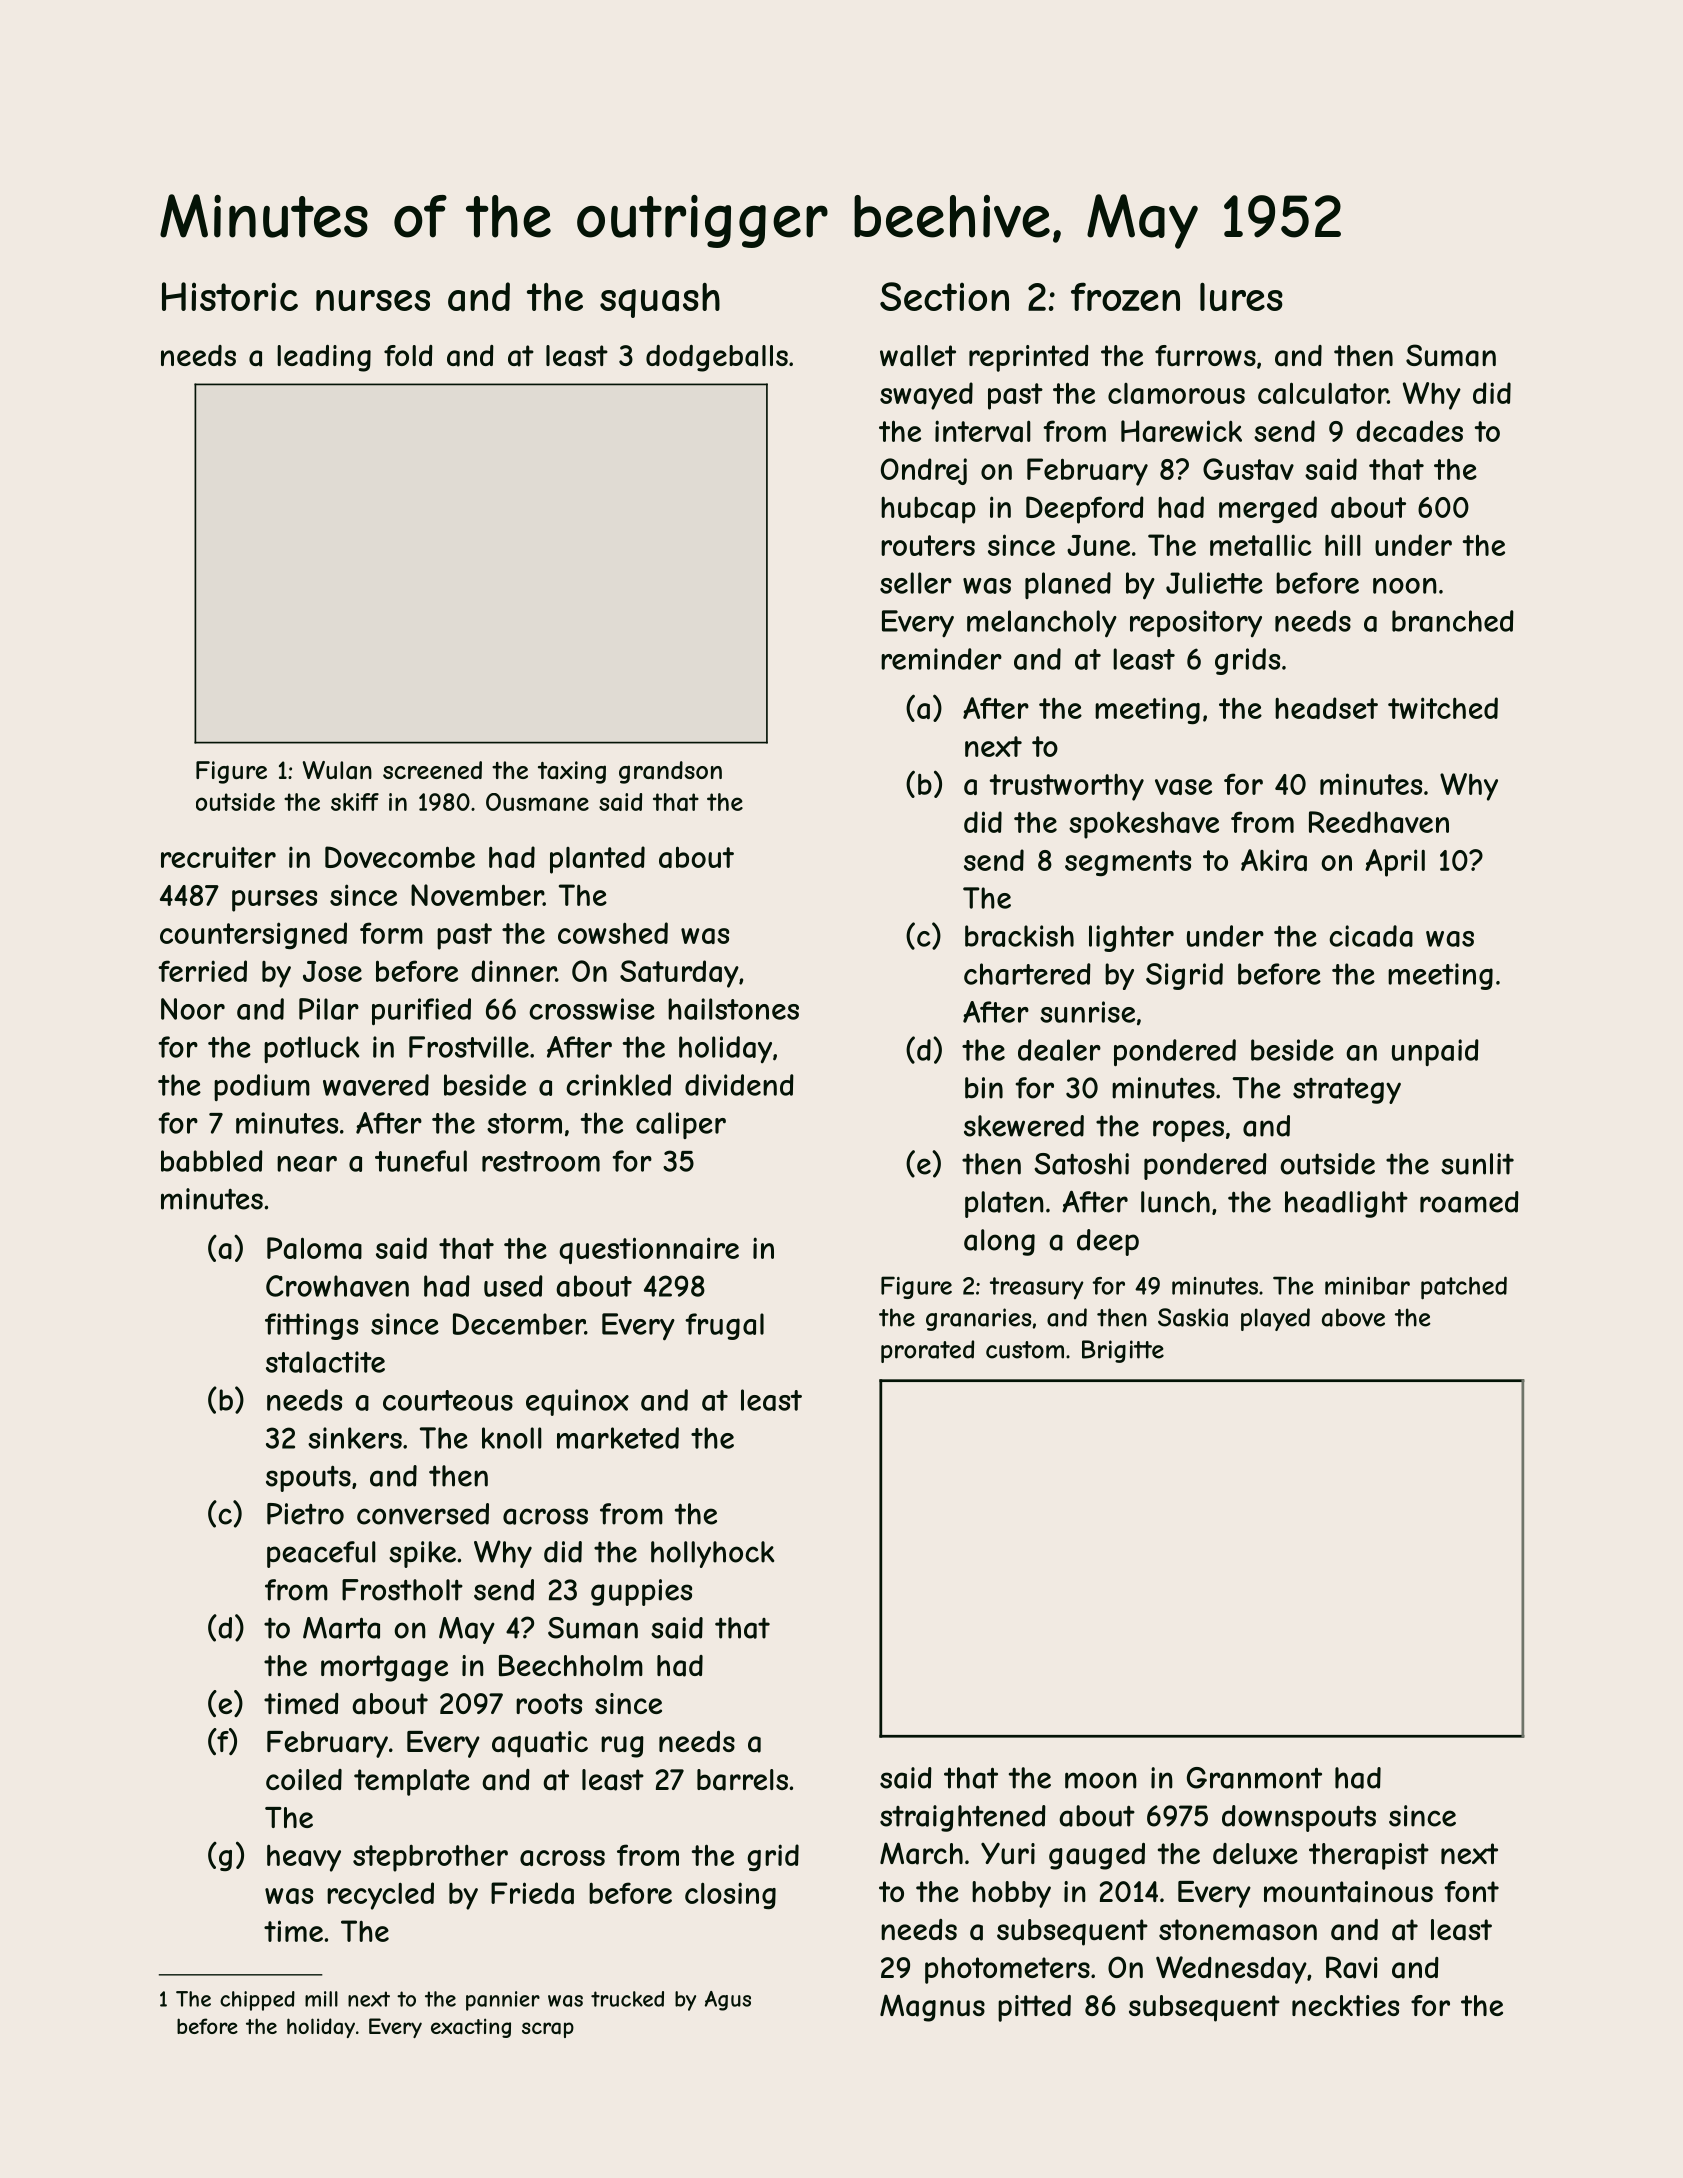  I want to click on barrels, so click(742, 1780).
